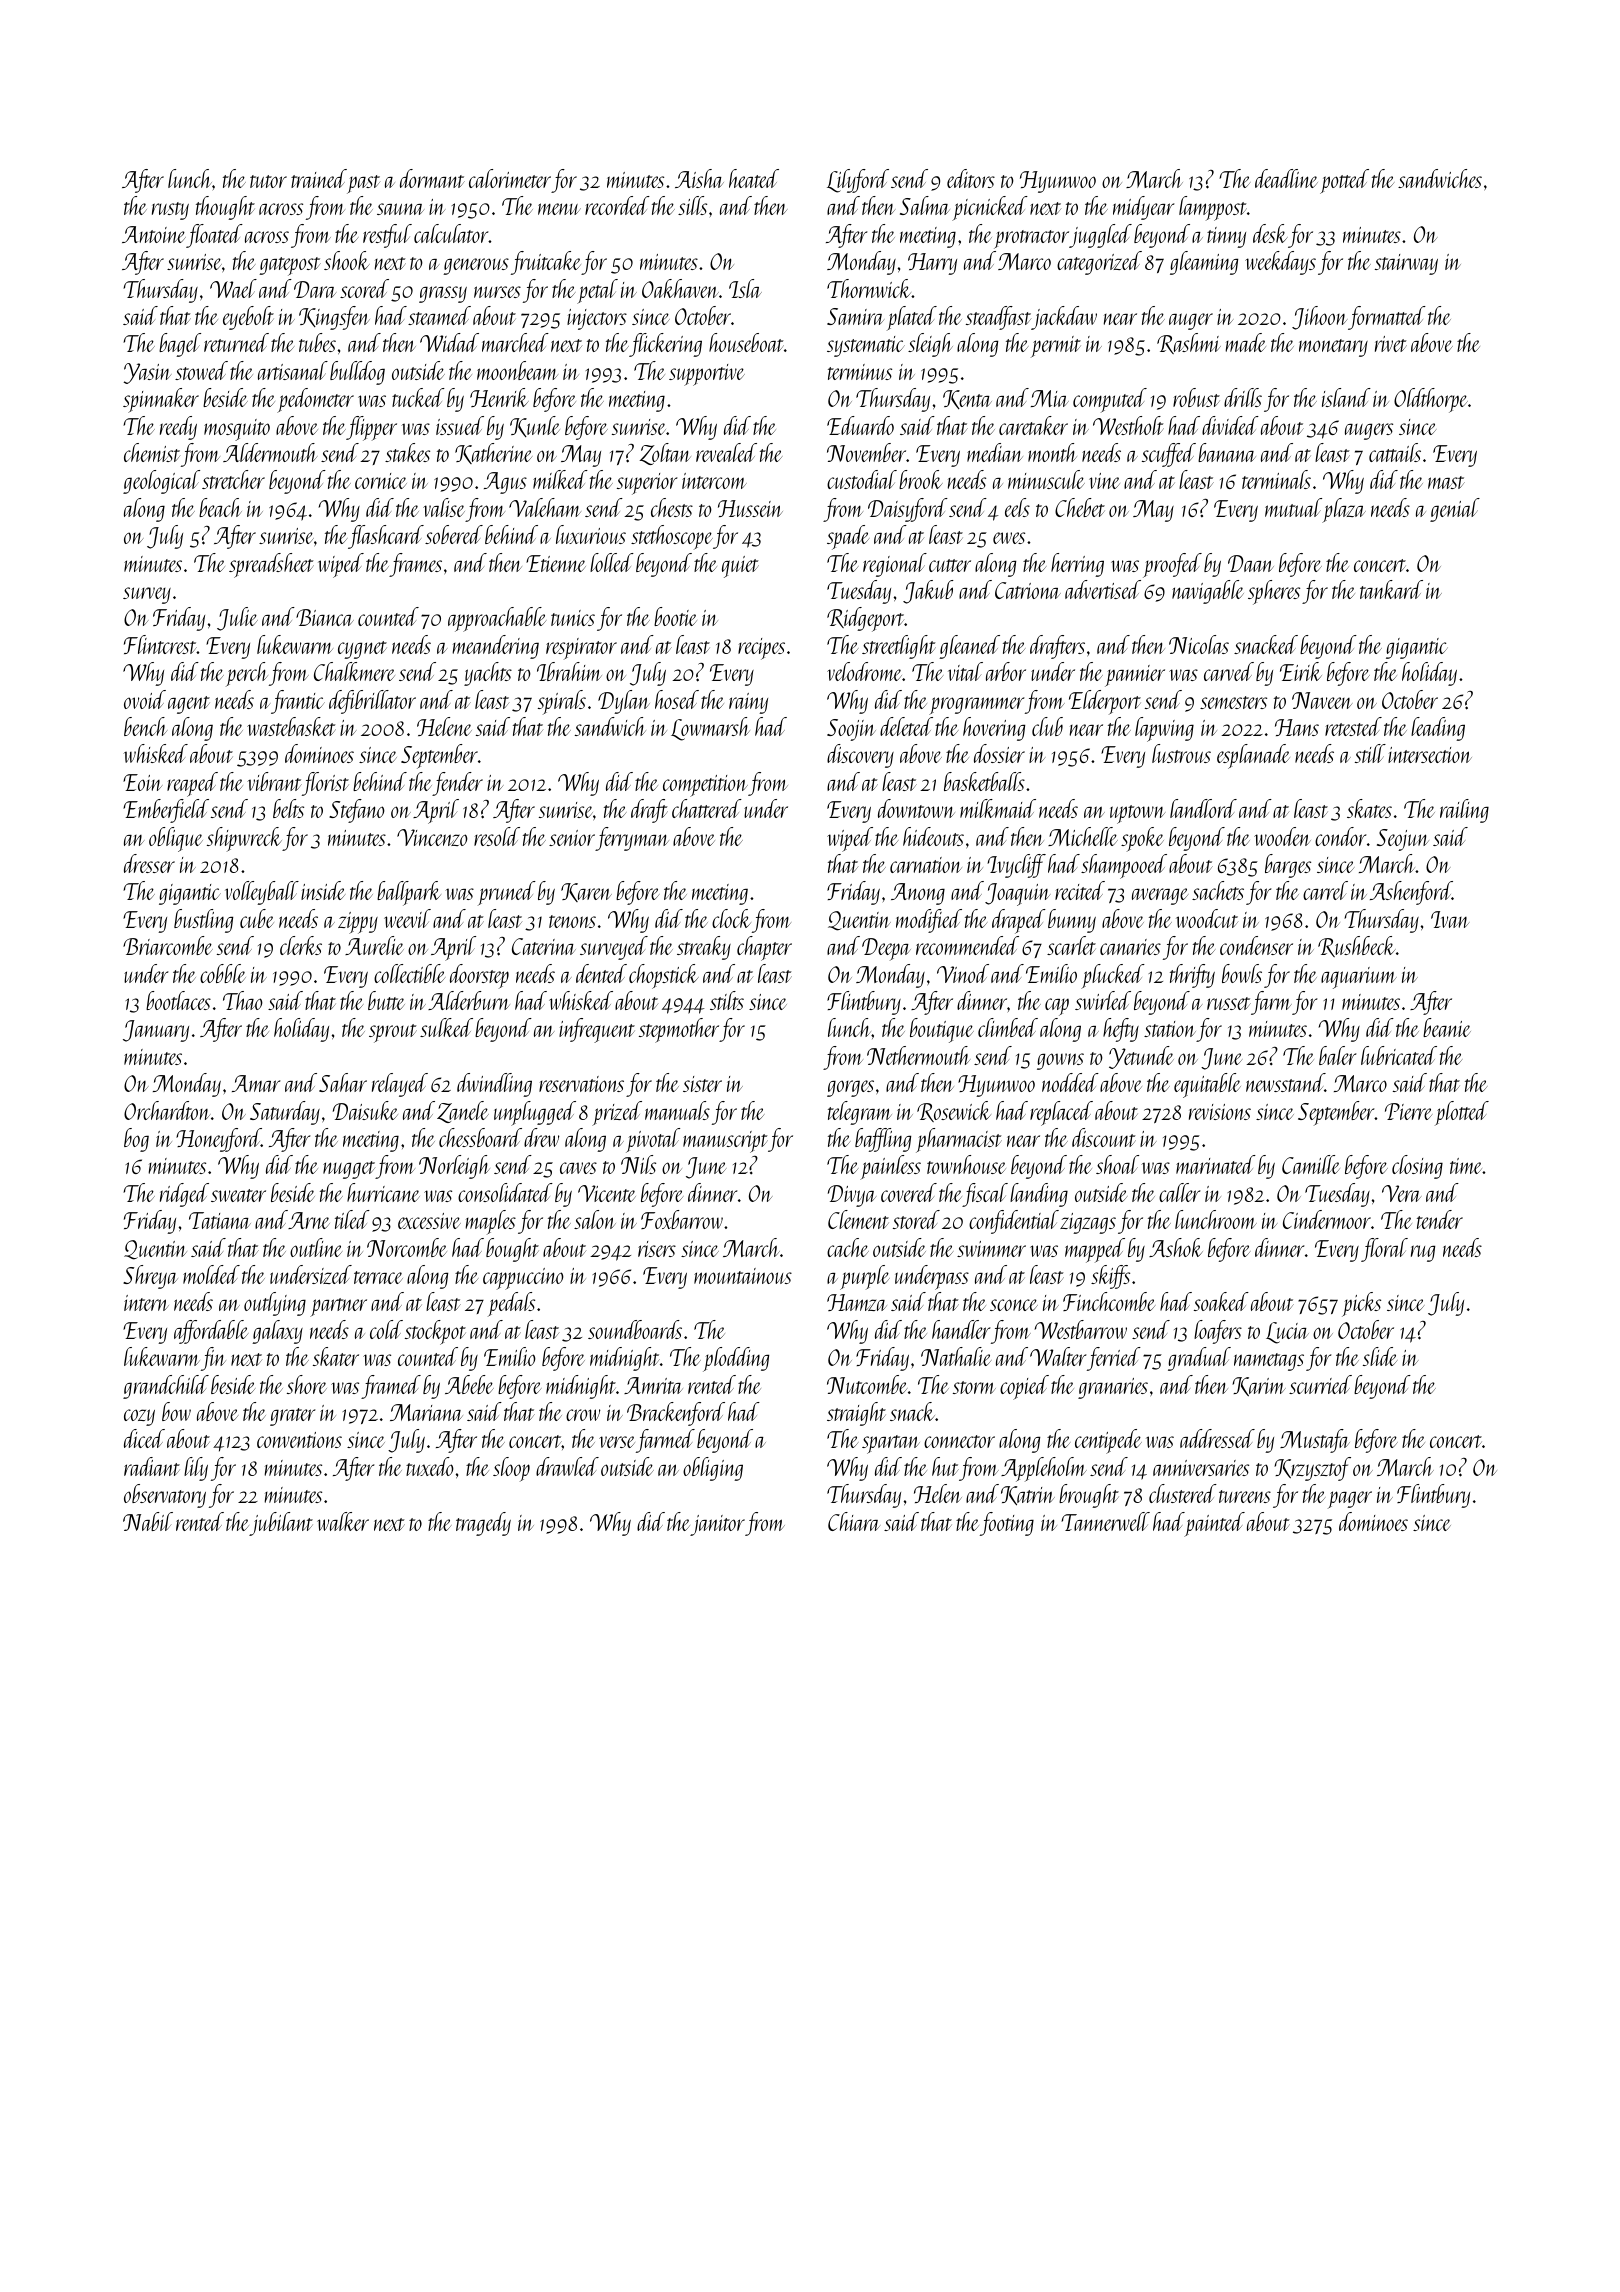 The image size is (1620, 2292). I want to click on tankard, so click(1391, 589).
